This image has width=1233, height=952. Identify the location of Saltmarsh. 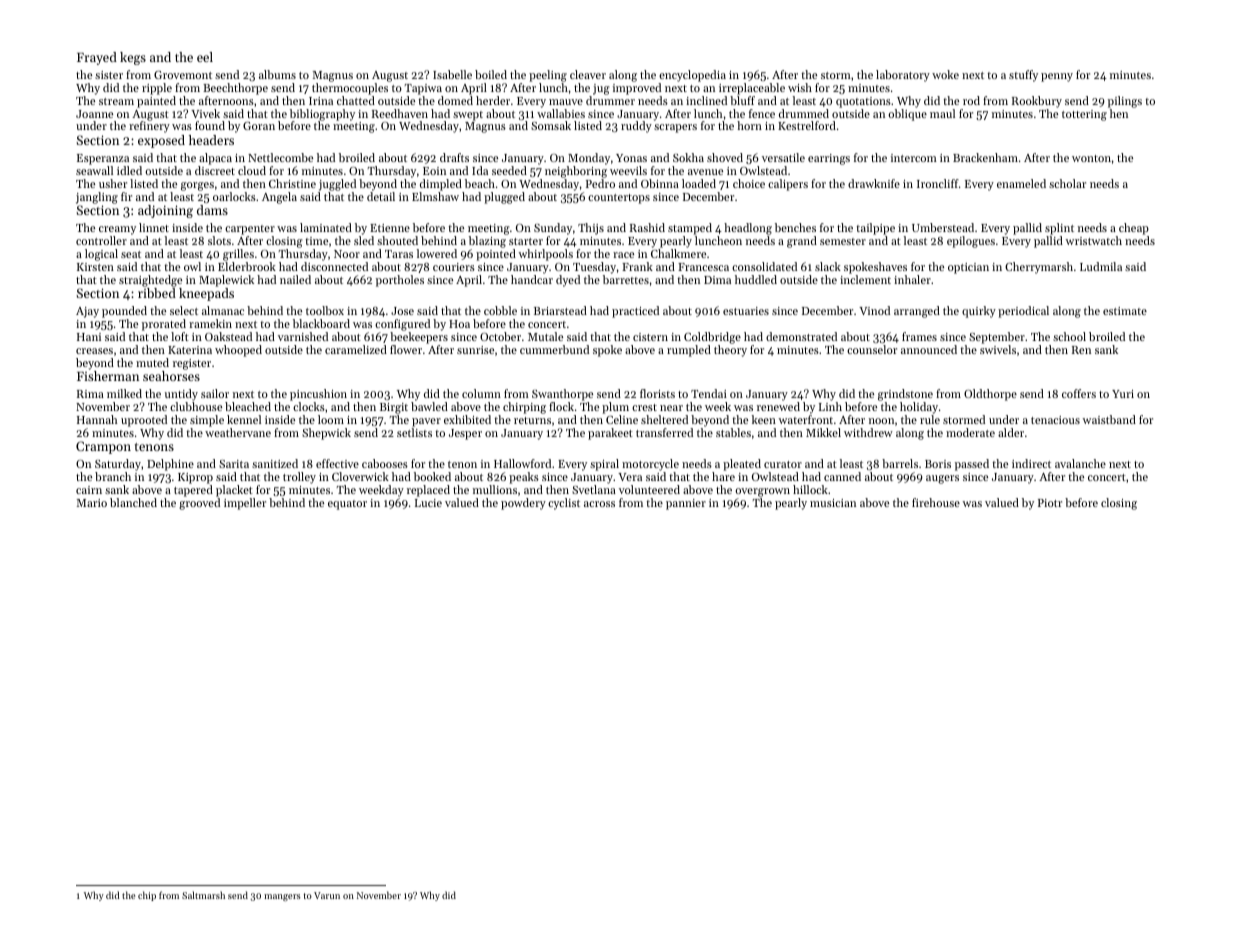
(203, 895).
